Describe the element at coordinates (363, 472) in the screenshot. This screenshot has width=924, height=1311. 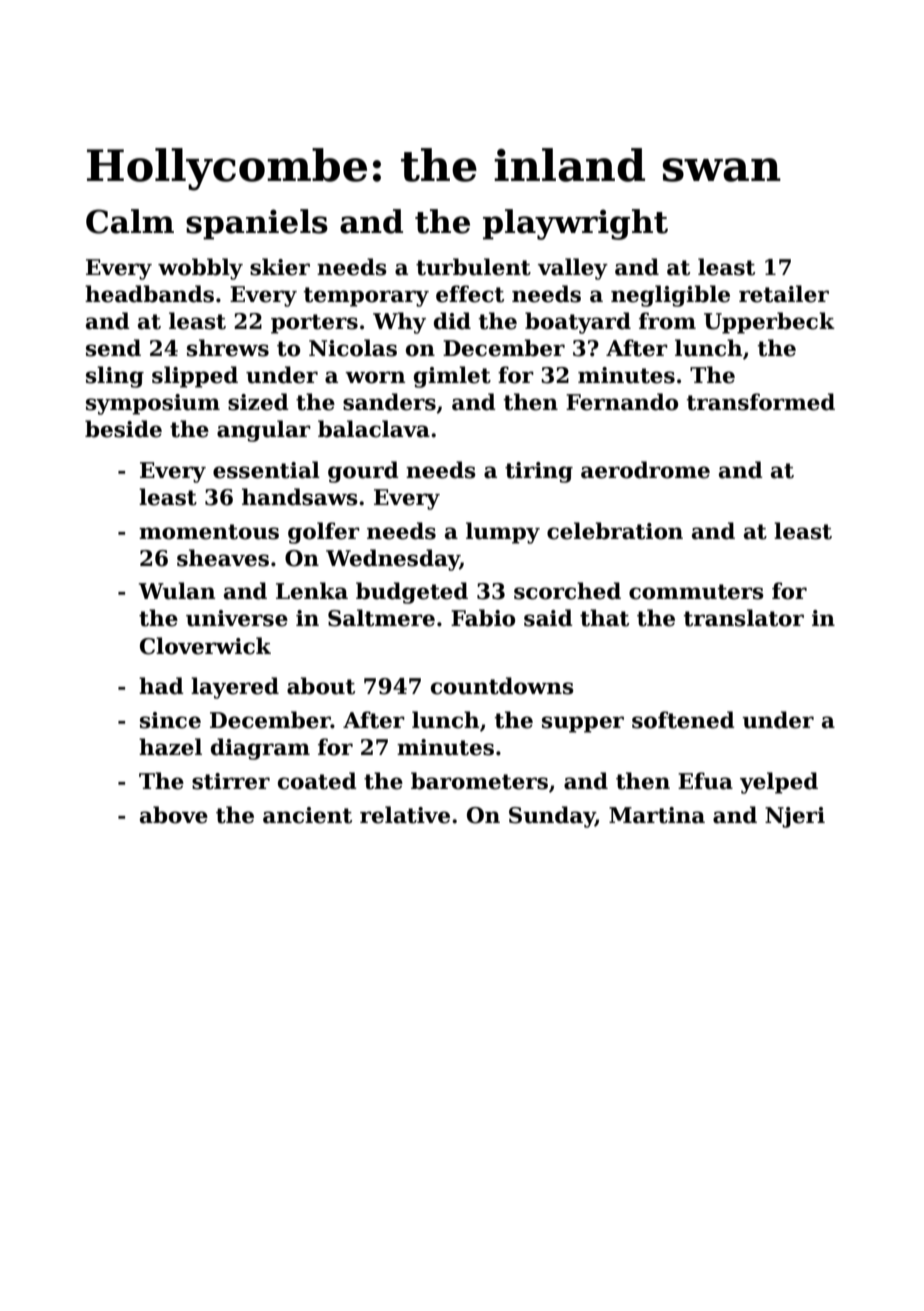
I see `gourd` at that location.
